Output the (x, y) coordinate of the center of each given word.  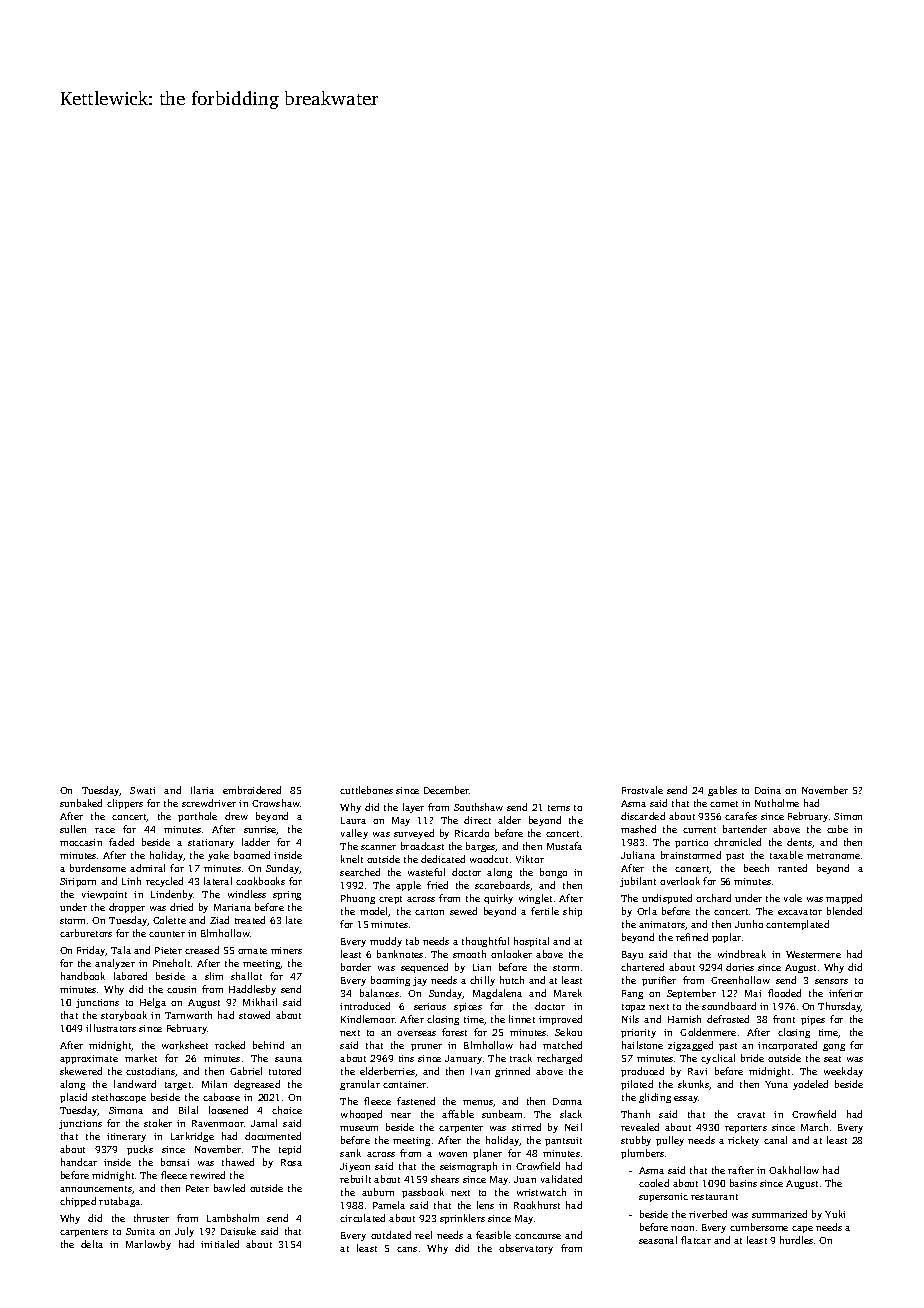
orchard (713, 898)
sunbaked (81, 803)
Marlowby (148, 1245)
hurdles (796, 1240)
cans (407, 1249)
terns (559, 808)
